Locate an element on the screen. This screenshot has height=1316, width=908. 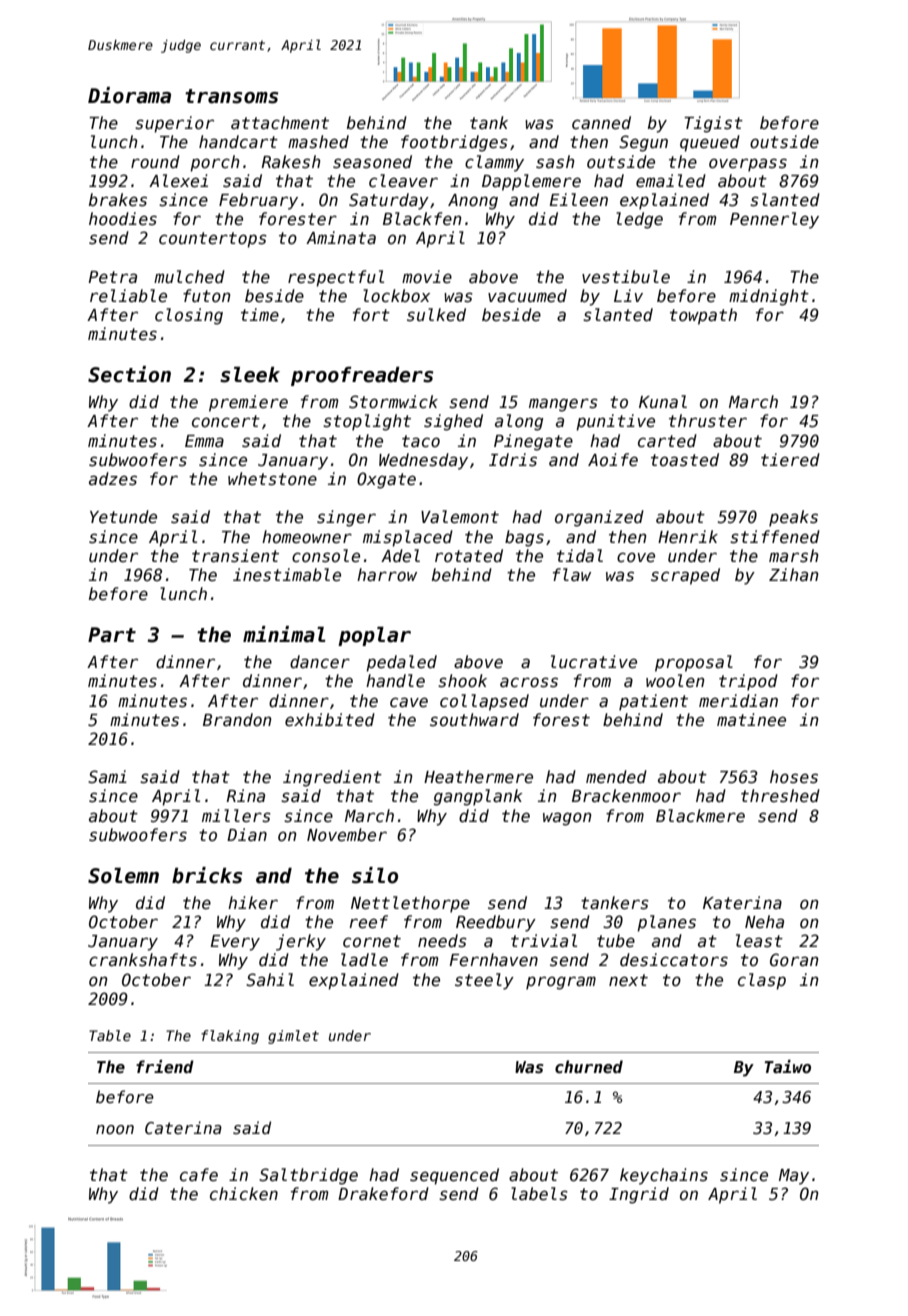
Adel is located at coordinates (400, 556).
